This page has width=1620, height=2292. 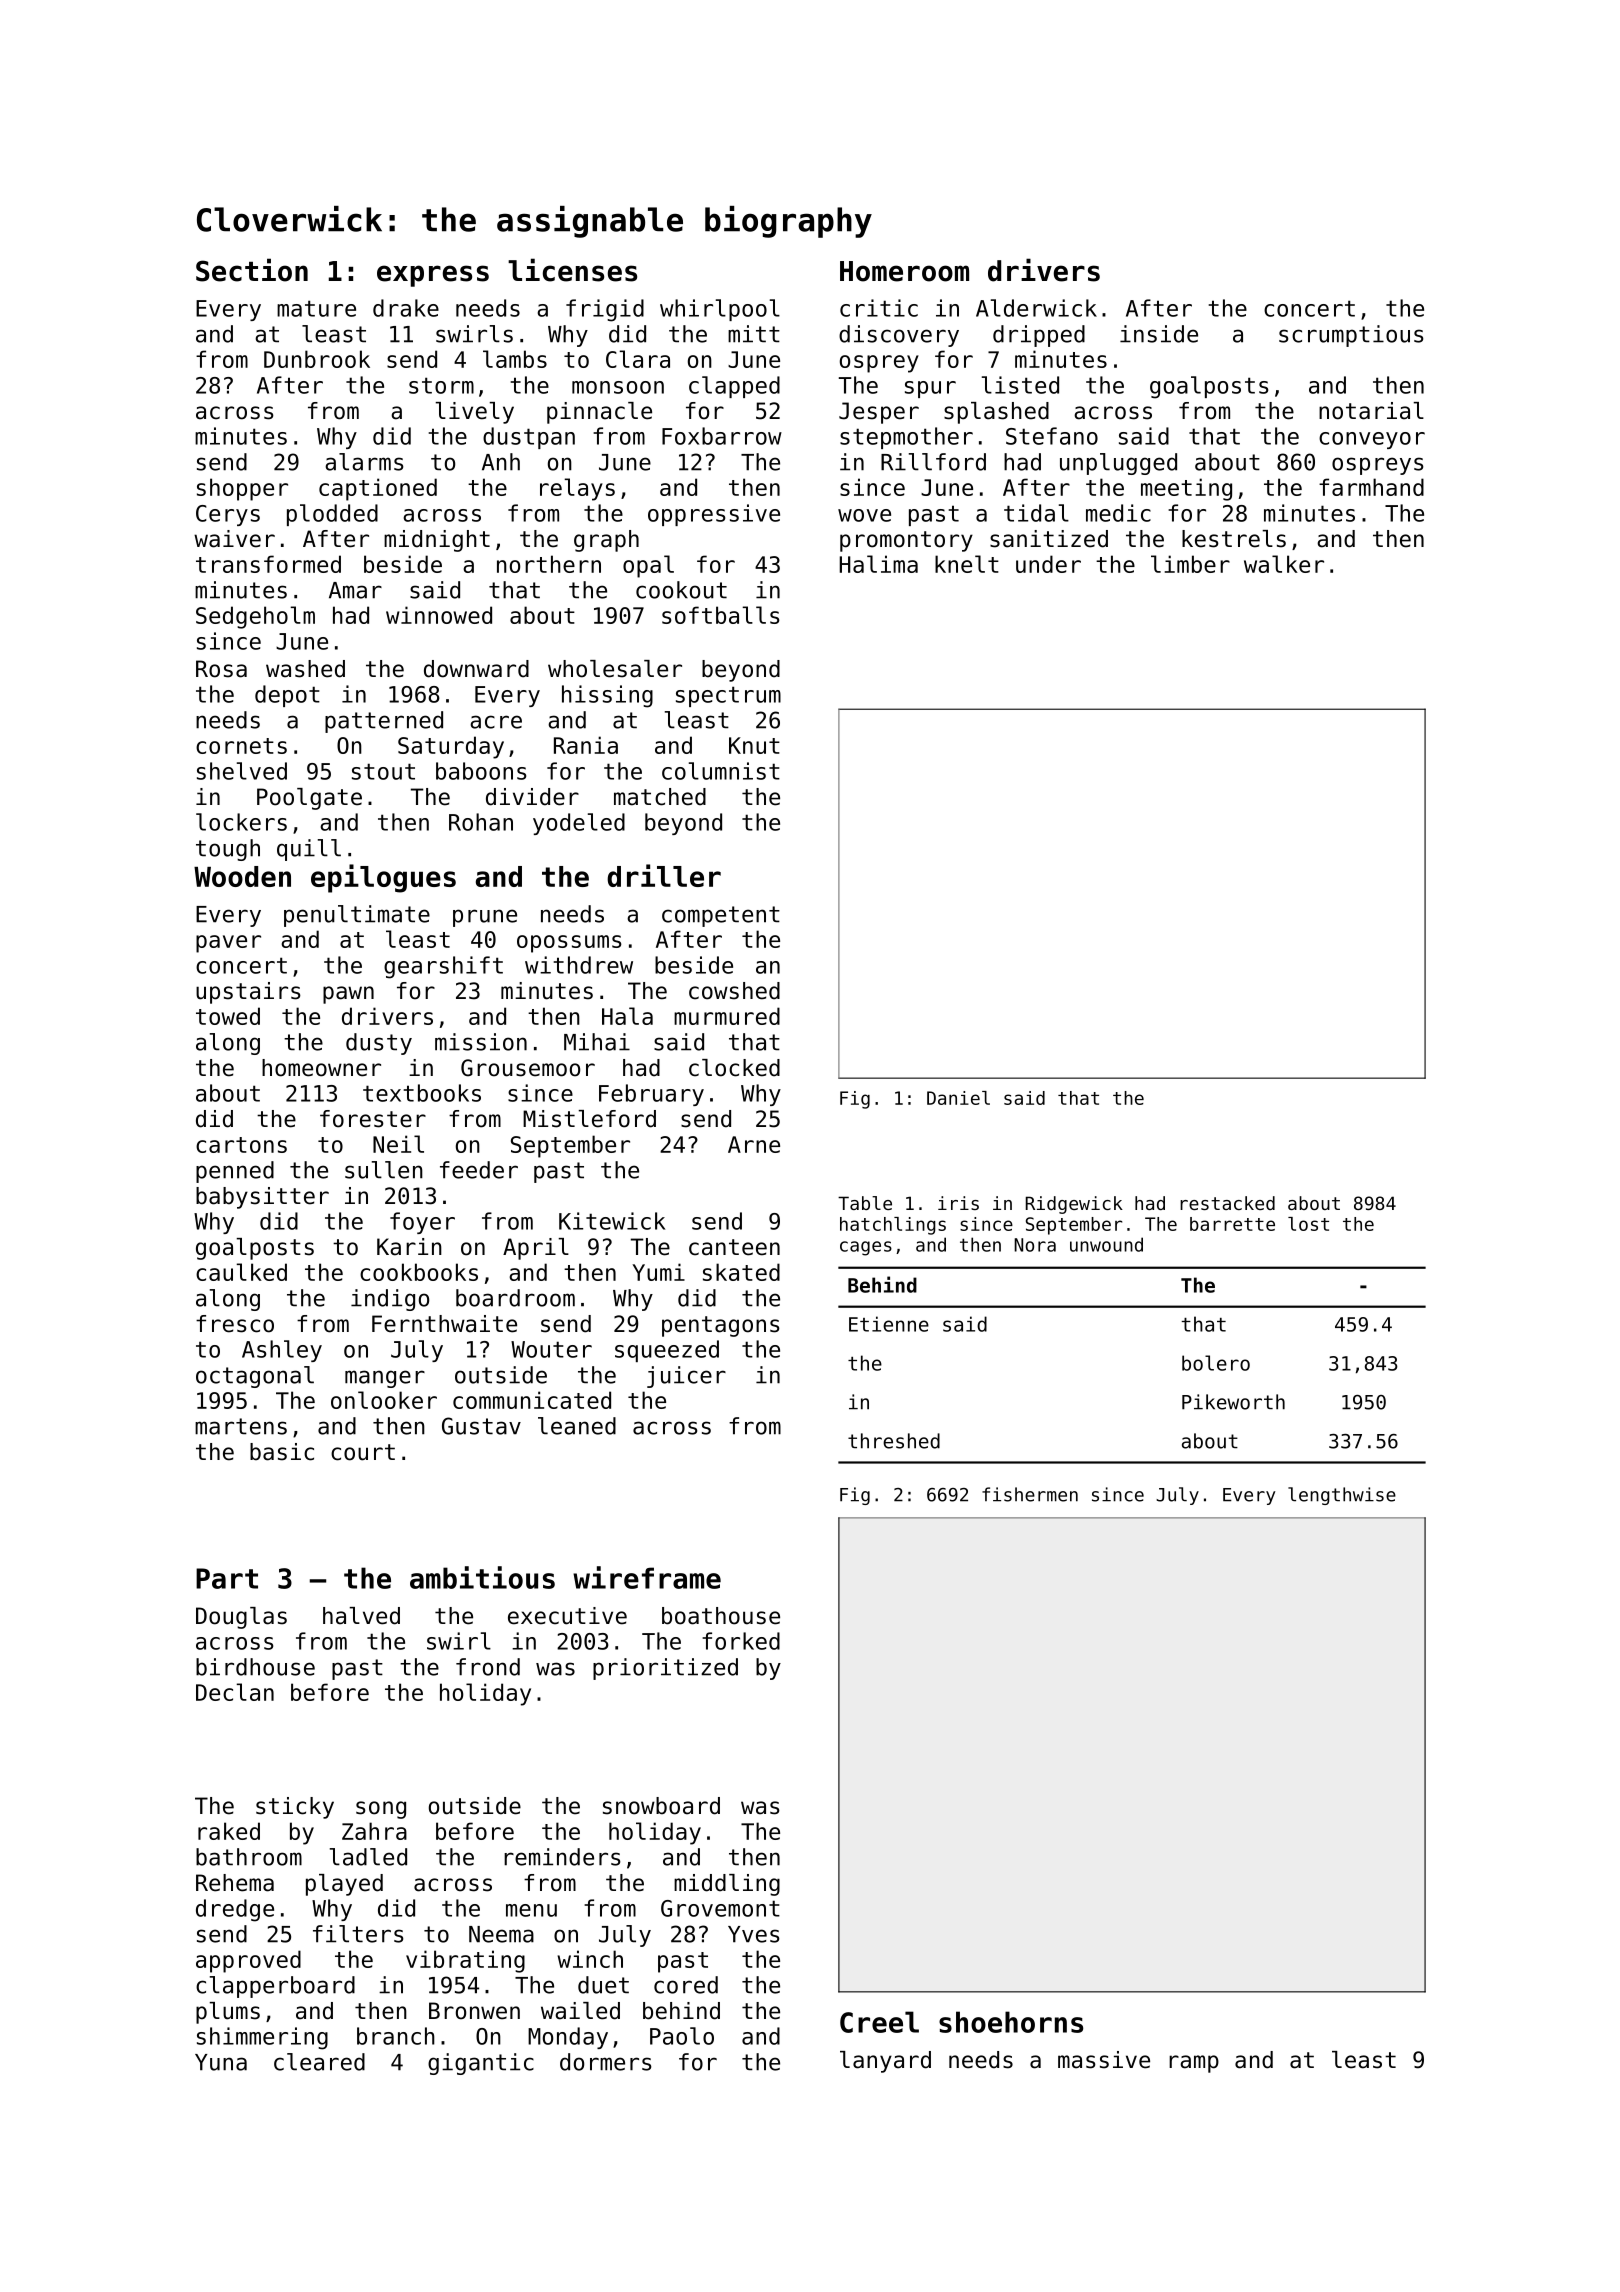 I want to click on gigantic, so click(x=481, y=2064).
